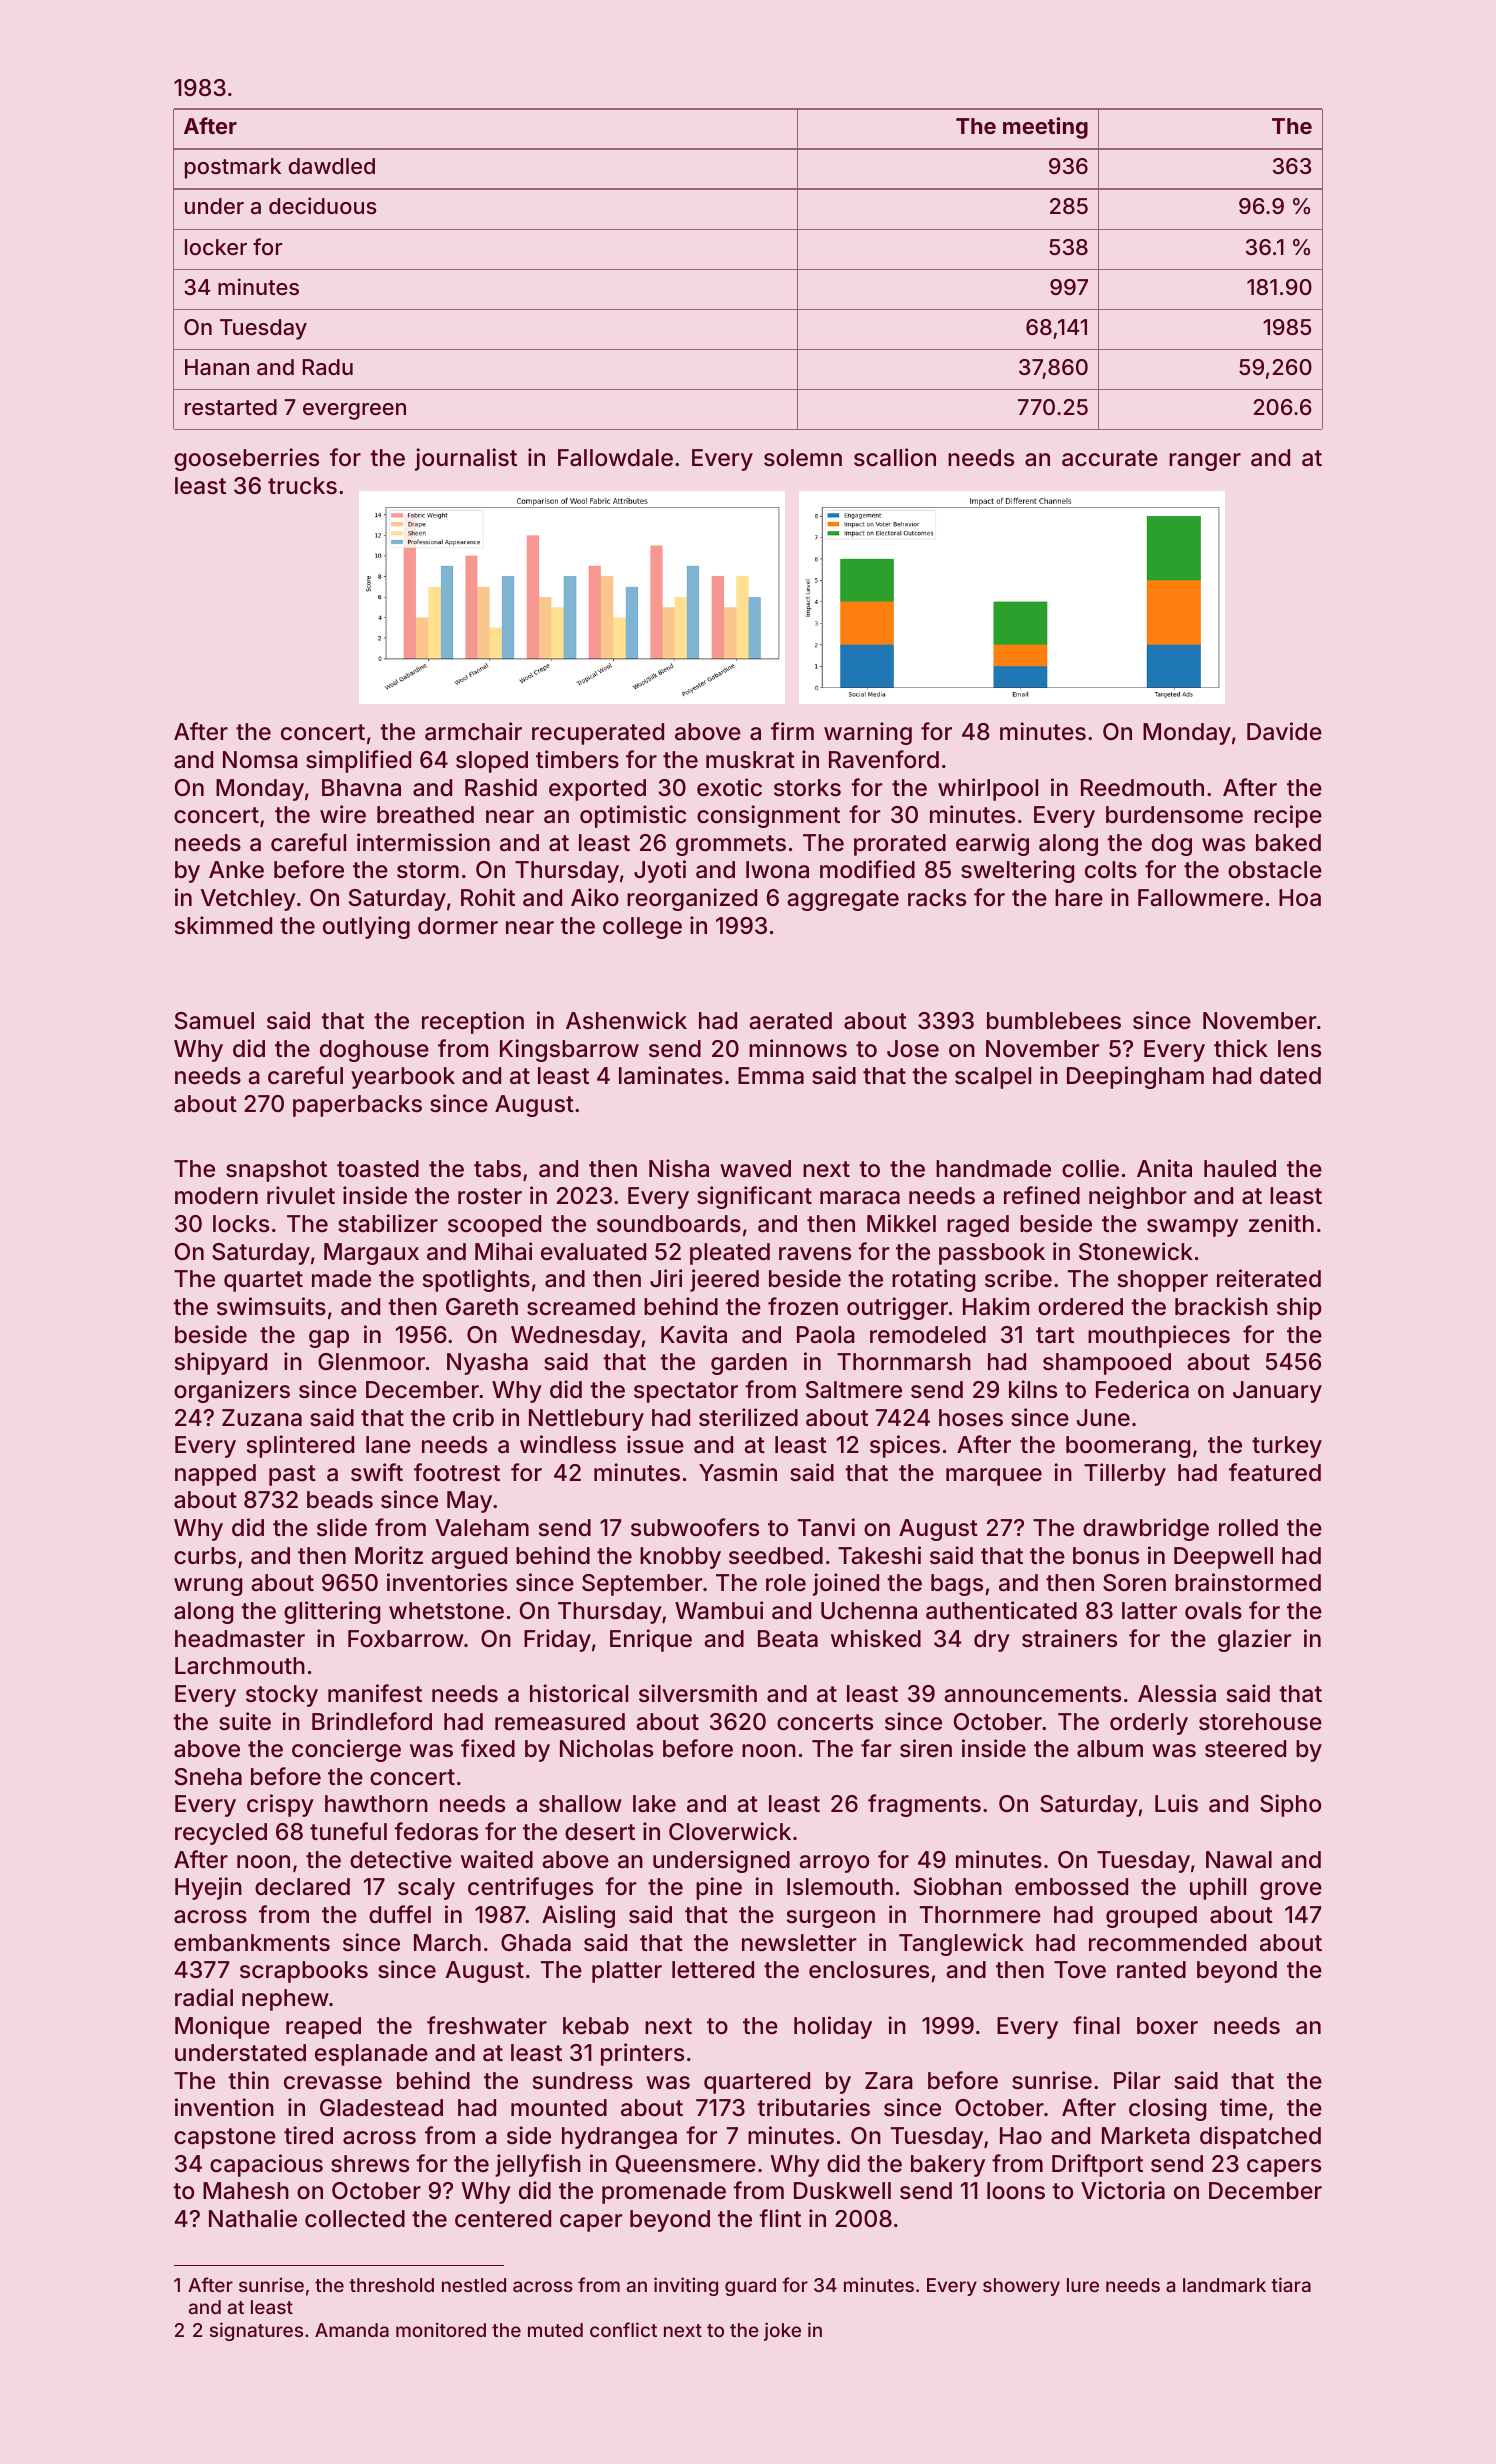 This image has height=2464, width=1496. Describe the element at coordinates (790, 1021) in the image. I see `aerated` at that location.
